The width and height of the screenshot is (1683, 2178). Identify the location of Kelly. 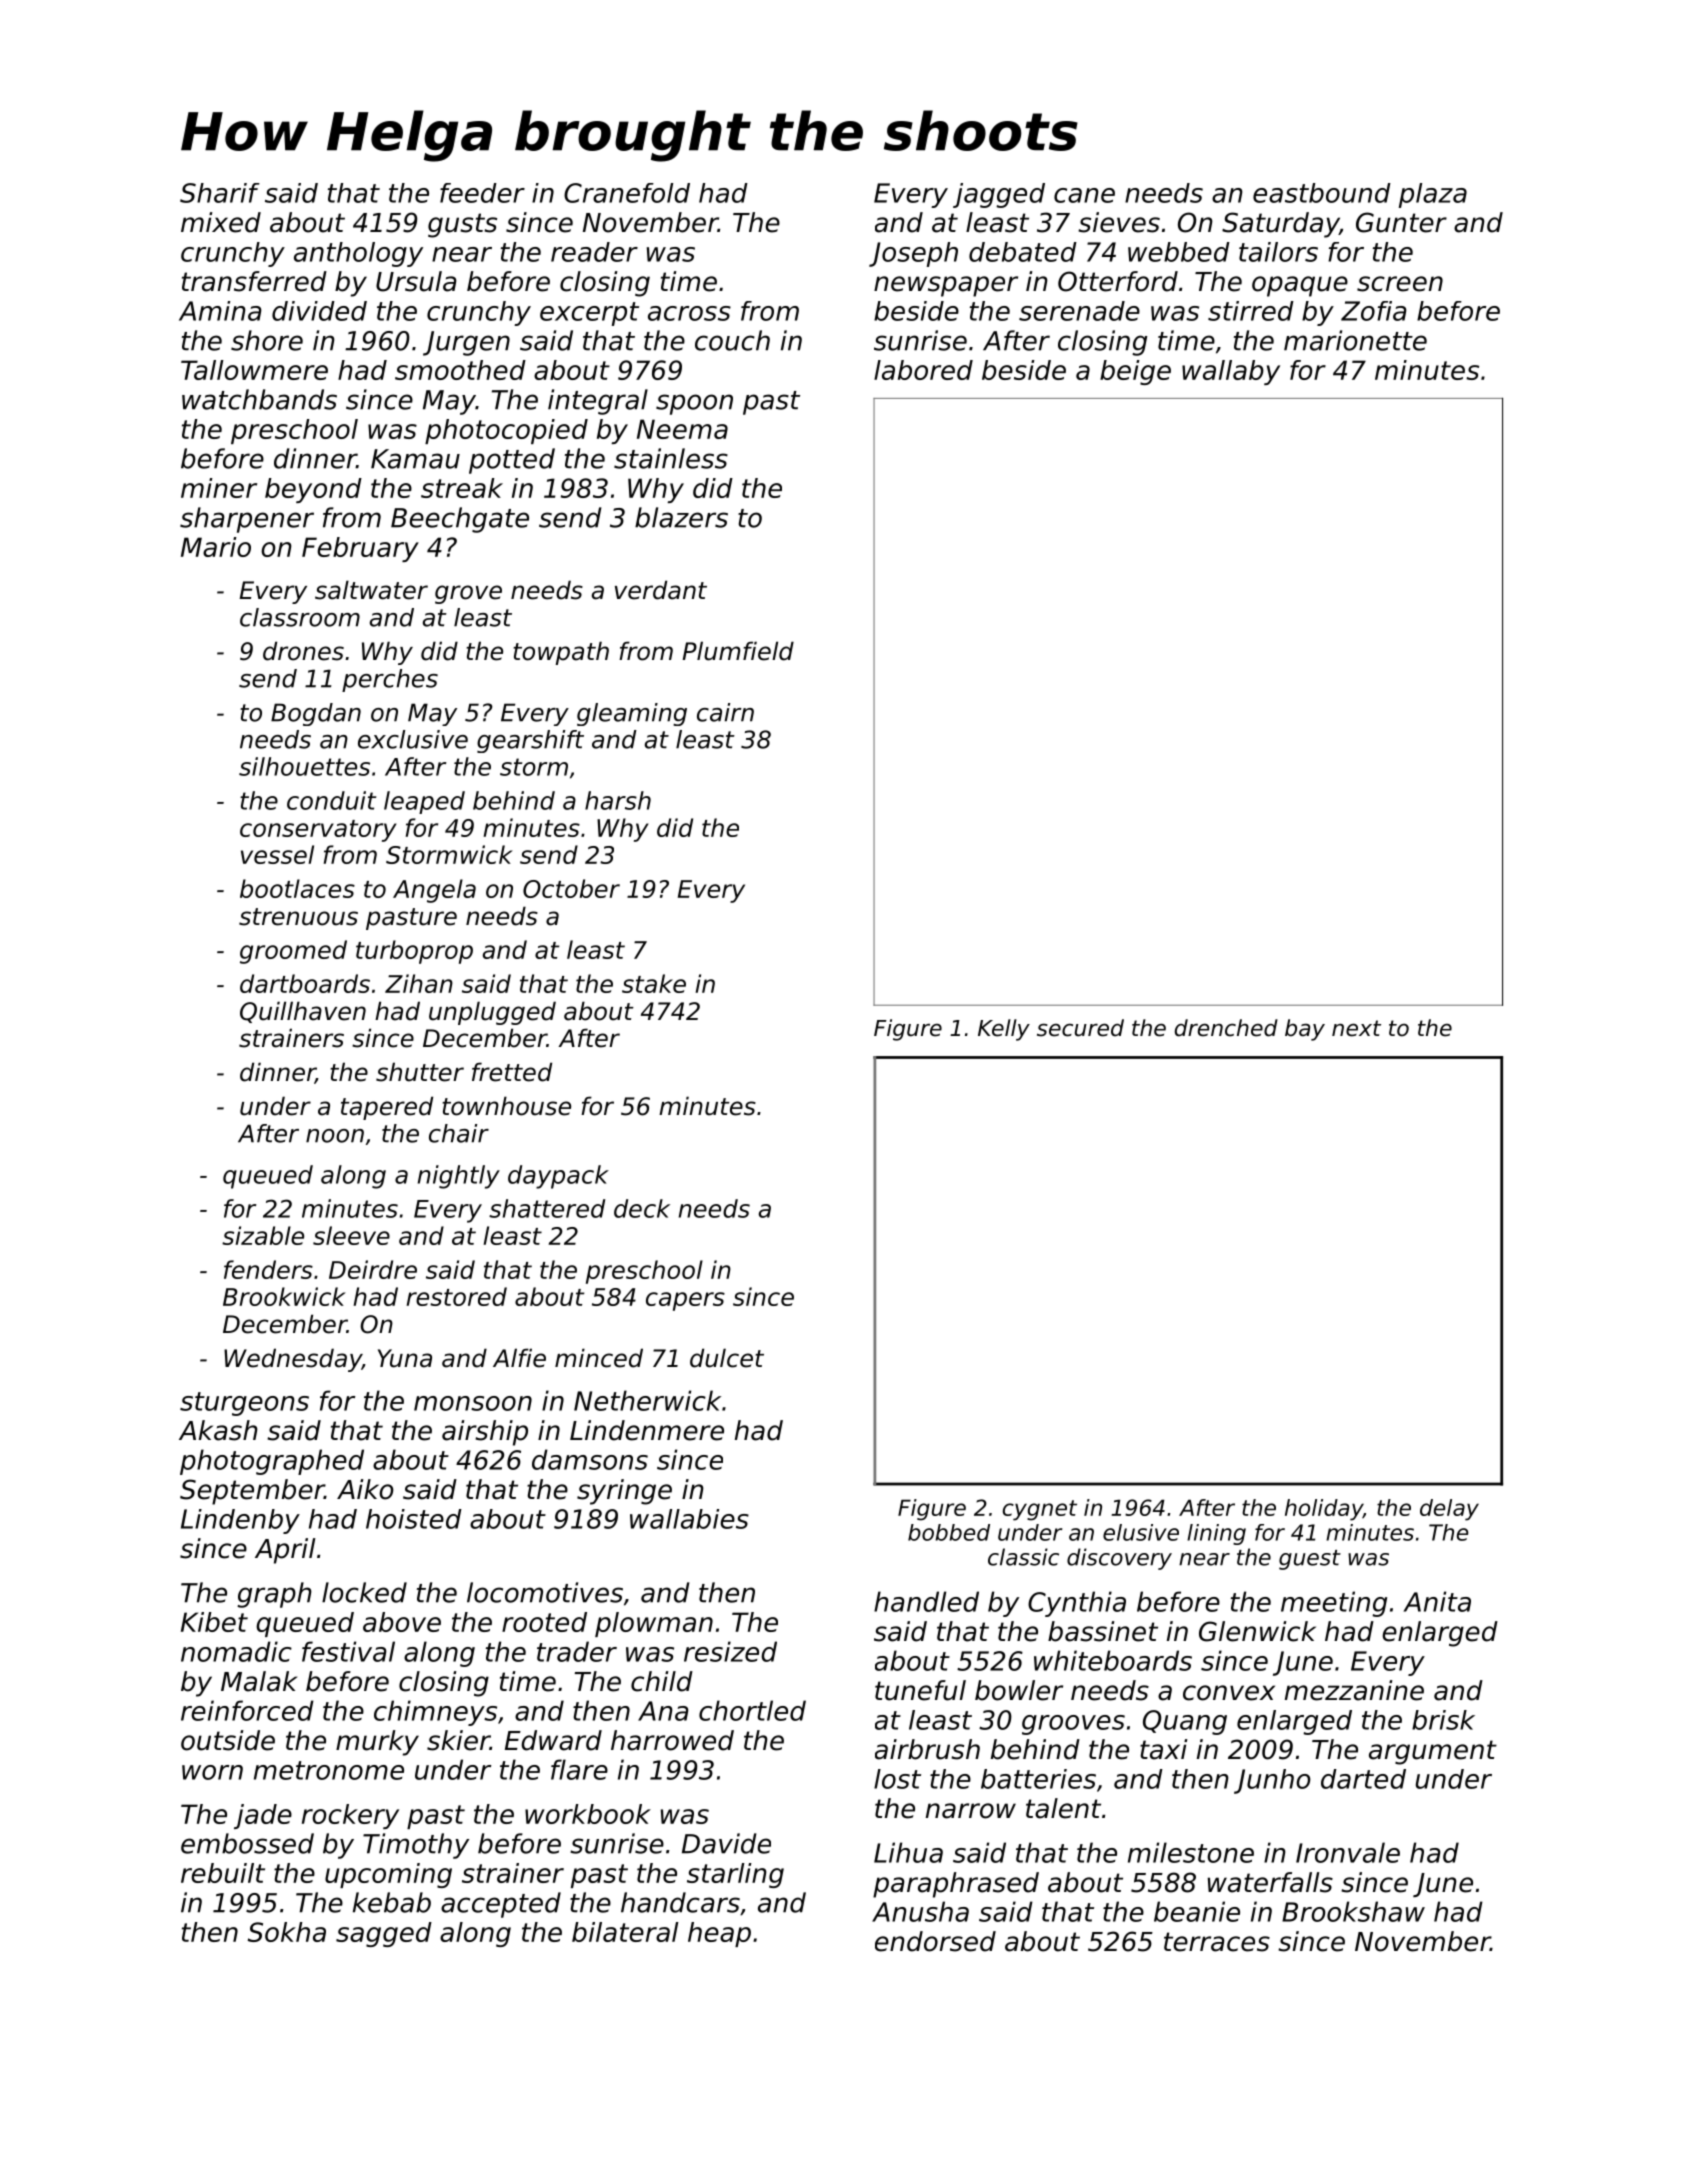
(1004, 1030).
